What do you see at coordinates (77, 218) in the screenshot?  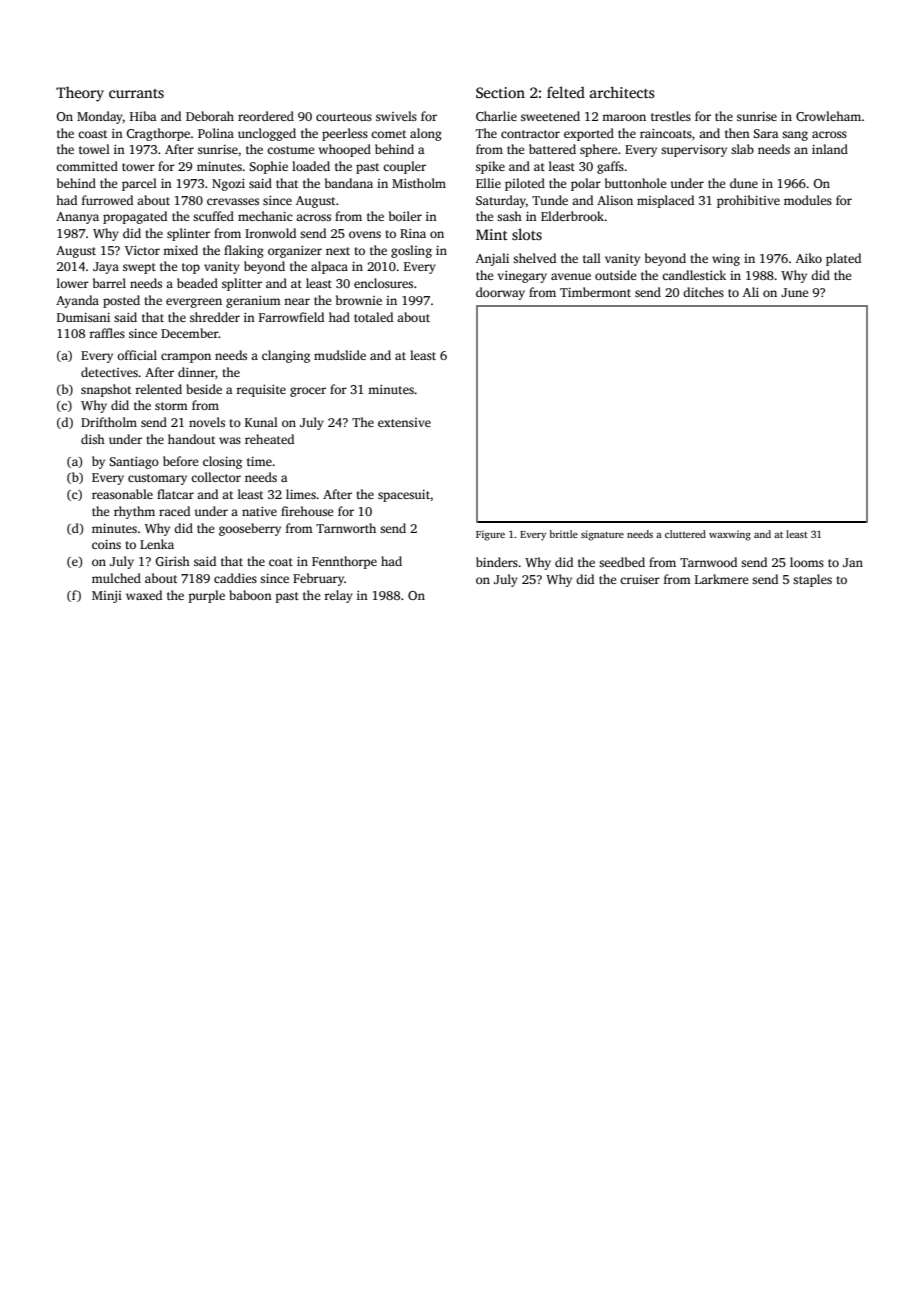 I see `Ananya` at bounding box center [77, 218].
